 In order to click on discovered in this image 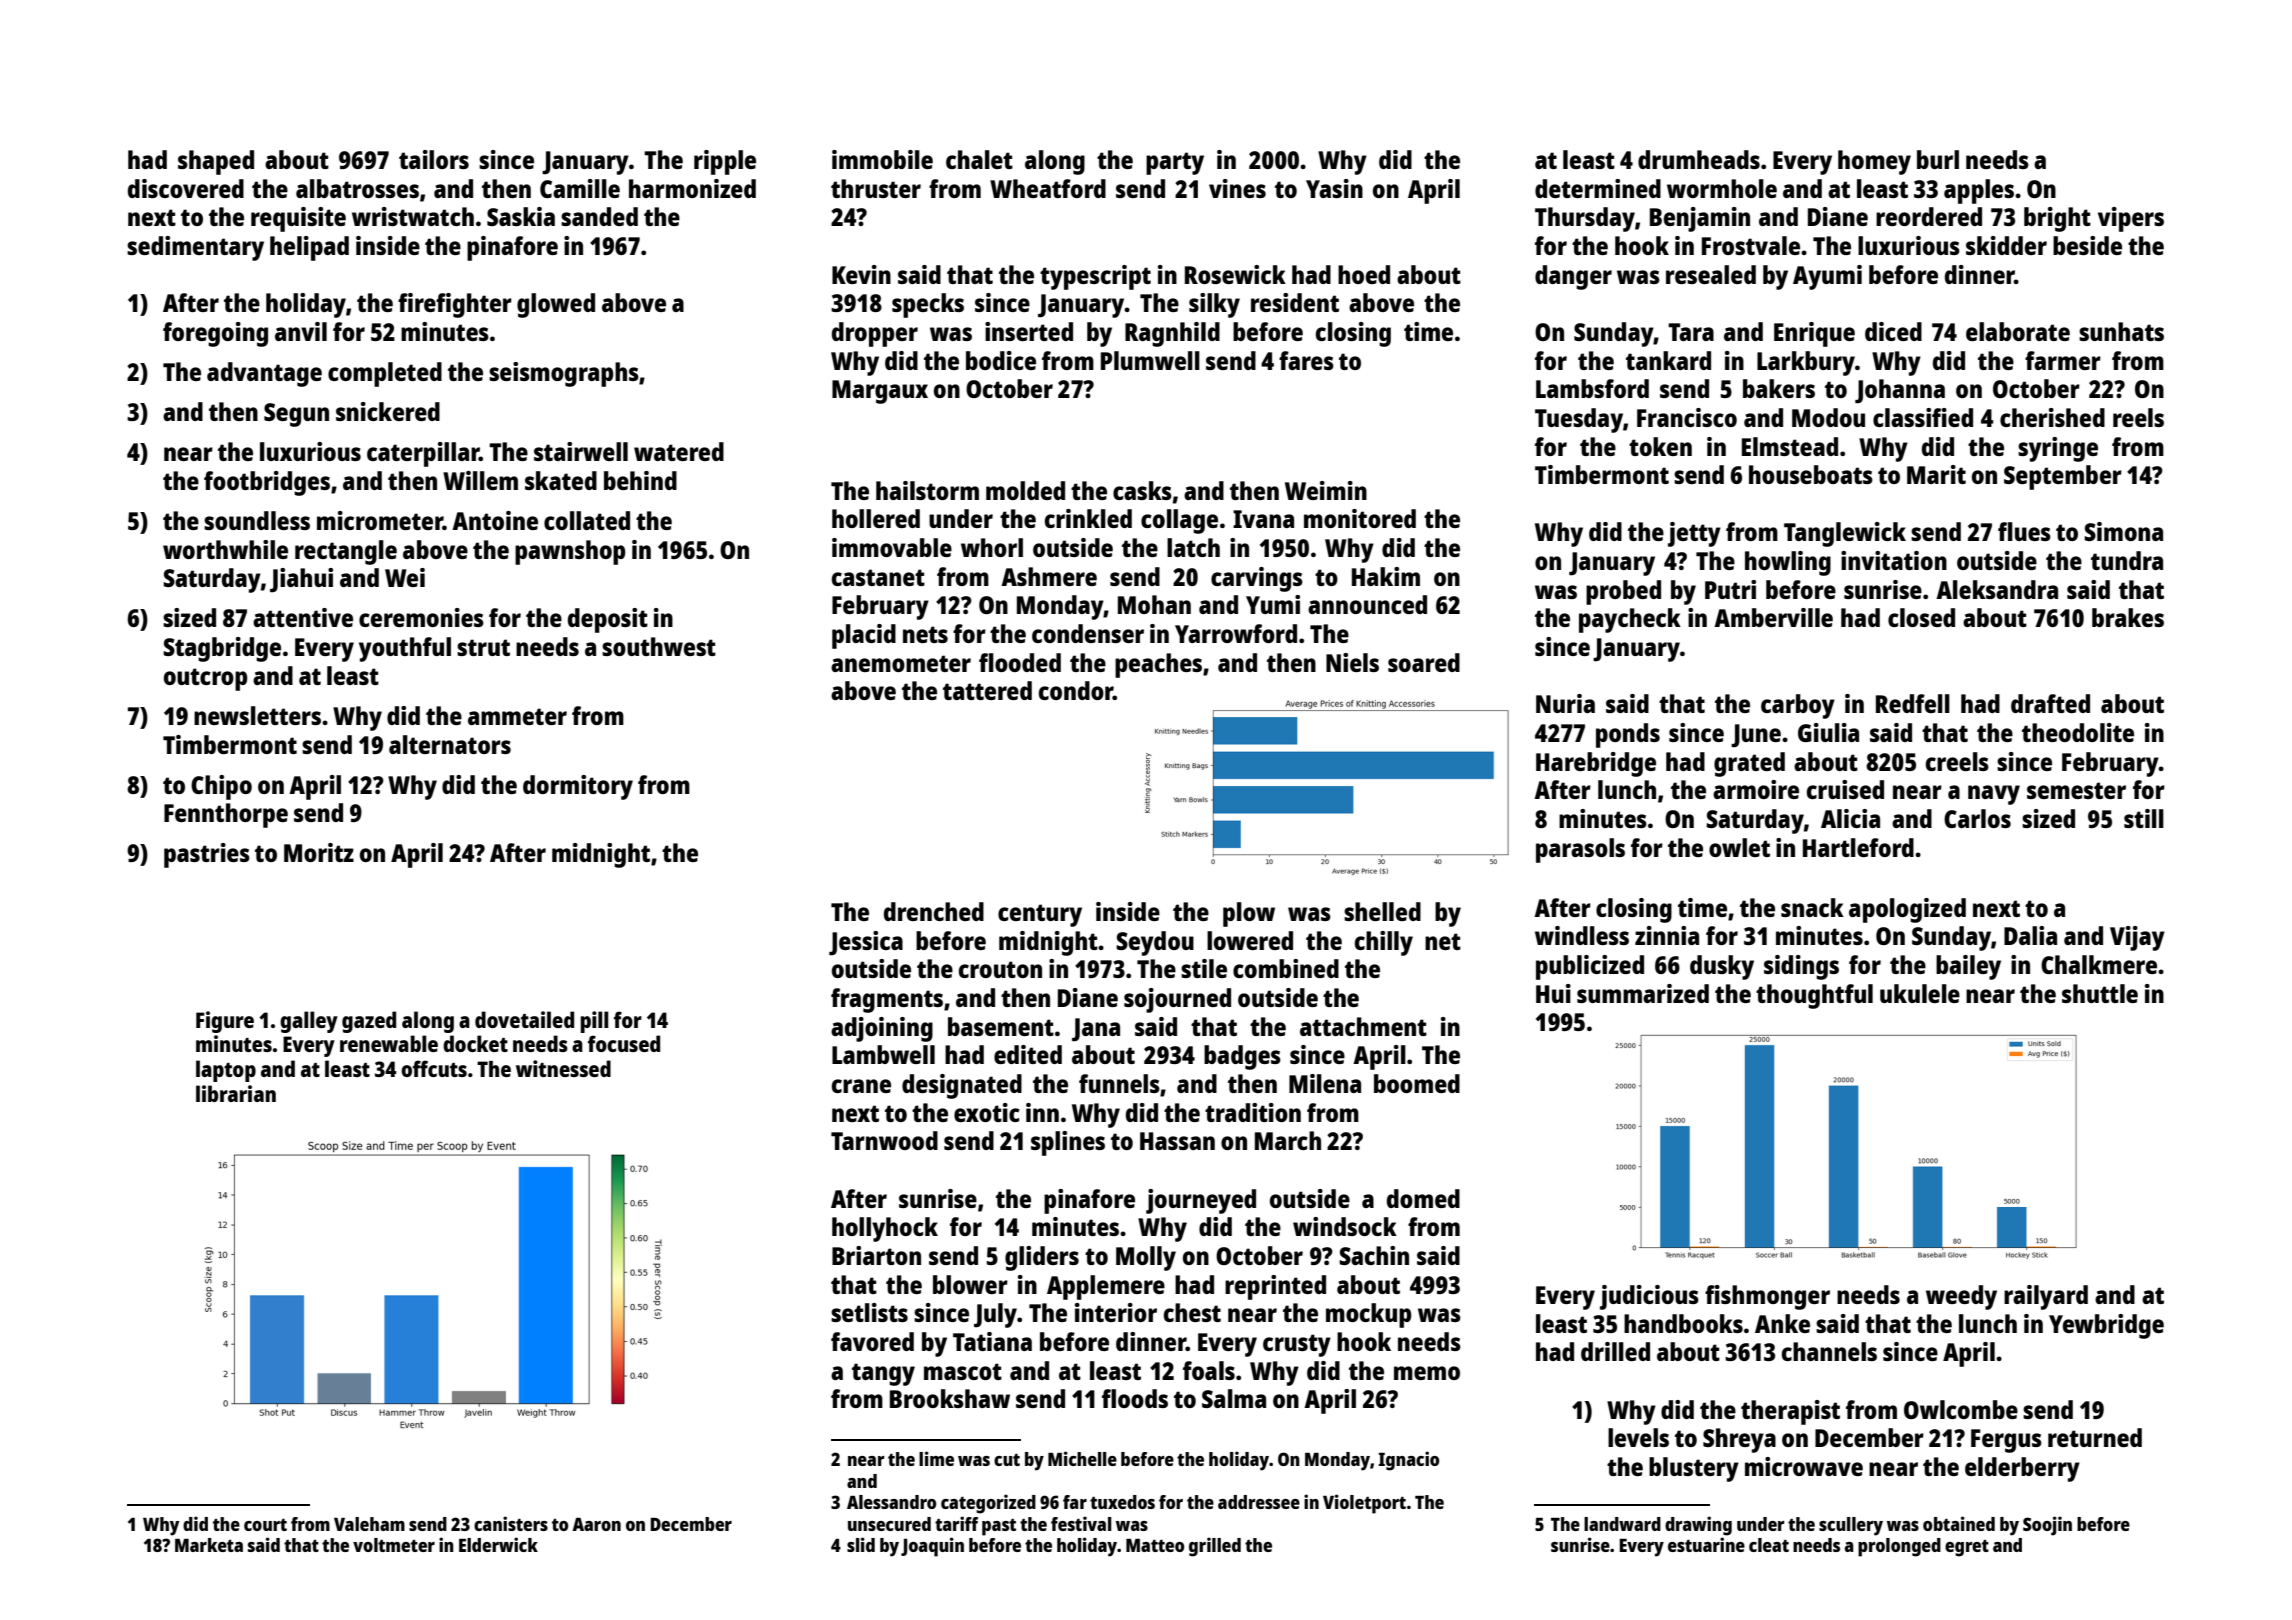, I will do `click(186, 188)`.
